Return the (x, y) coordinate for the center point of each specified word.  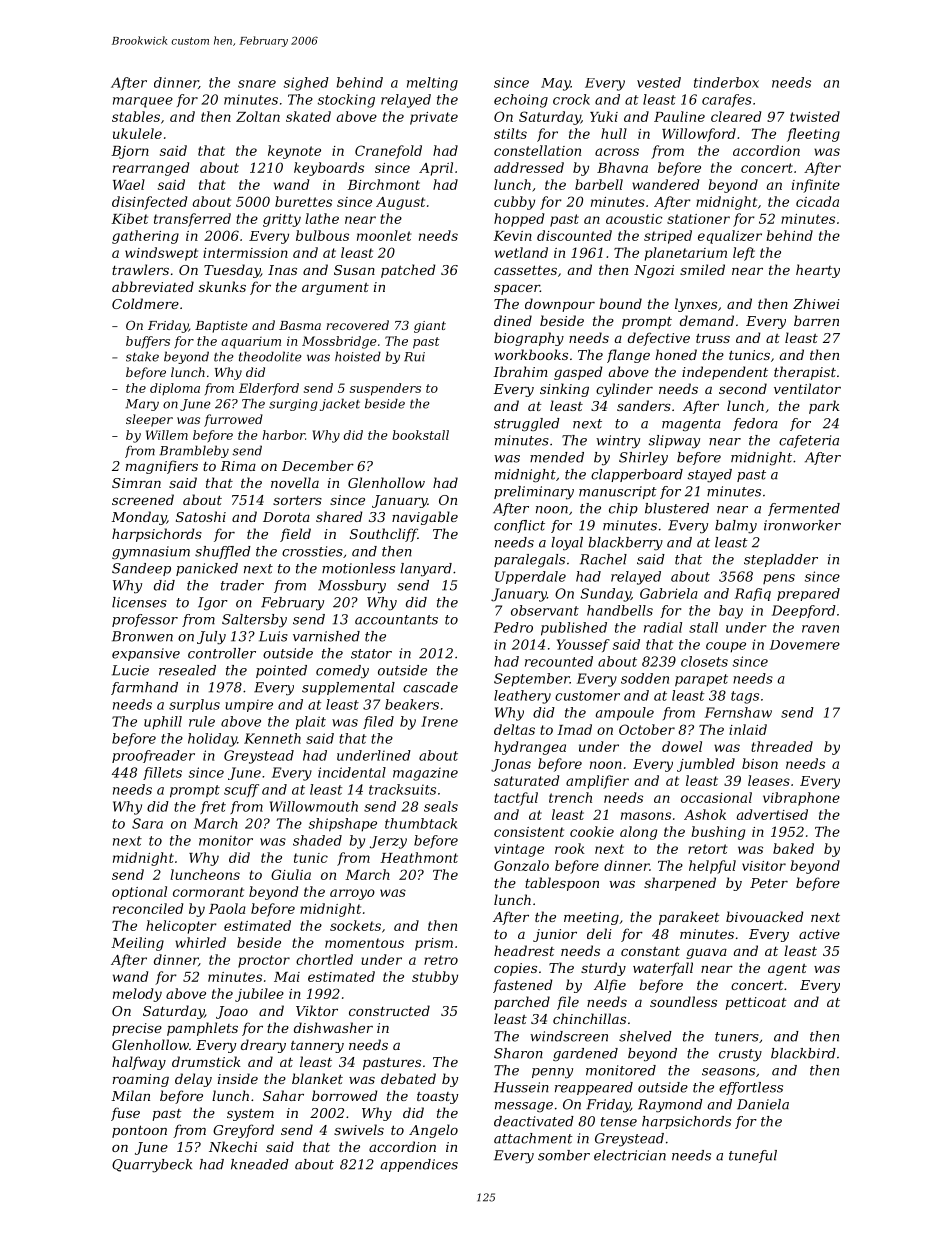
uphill (163, 723)
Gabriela (669, 593)
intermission (245, 253)
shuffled (223, 552)
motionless (358, 568)
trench (570, 797)
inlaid (748, 729)
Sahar (283, 1095)
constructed (389, 1010)
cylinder (624, 390)
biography (529, 339)
